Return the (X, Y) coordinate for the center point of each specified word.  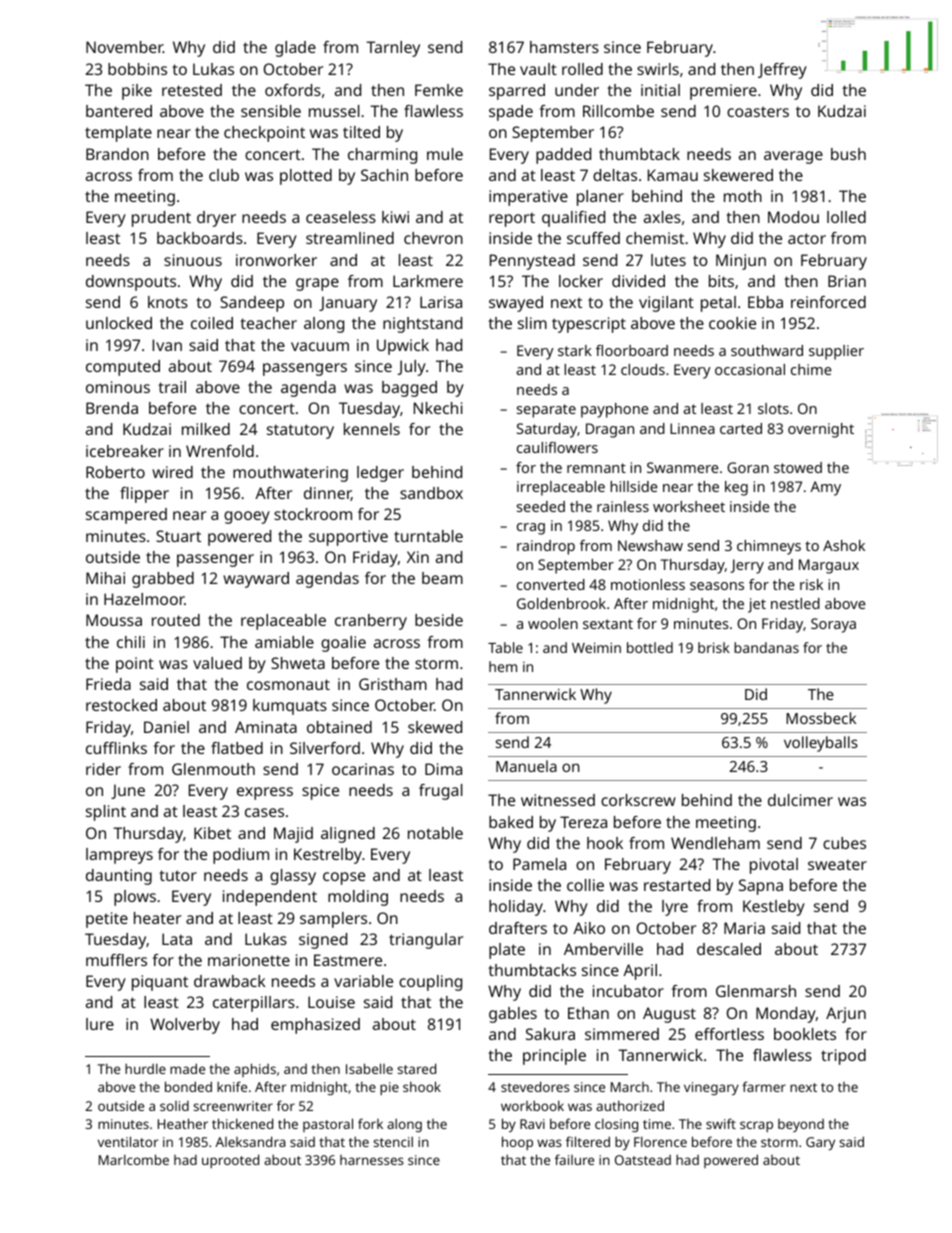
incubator (628, 991)
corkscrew (638, 800)
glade (295, 49)
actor (807, 238)
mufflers (116, 960)
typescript (589, 325)
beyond (801, 1125)
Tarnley (393, 49)
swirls (658, 69)
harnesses (372, 1160)
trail (172, 387)
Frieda (108, 684)
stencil (393, 1141)
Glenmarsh (756, 991)
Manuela (526, 766)
